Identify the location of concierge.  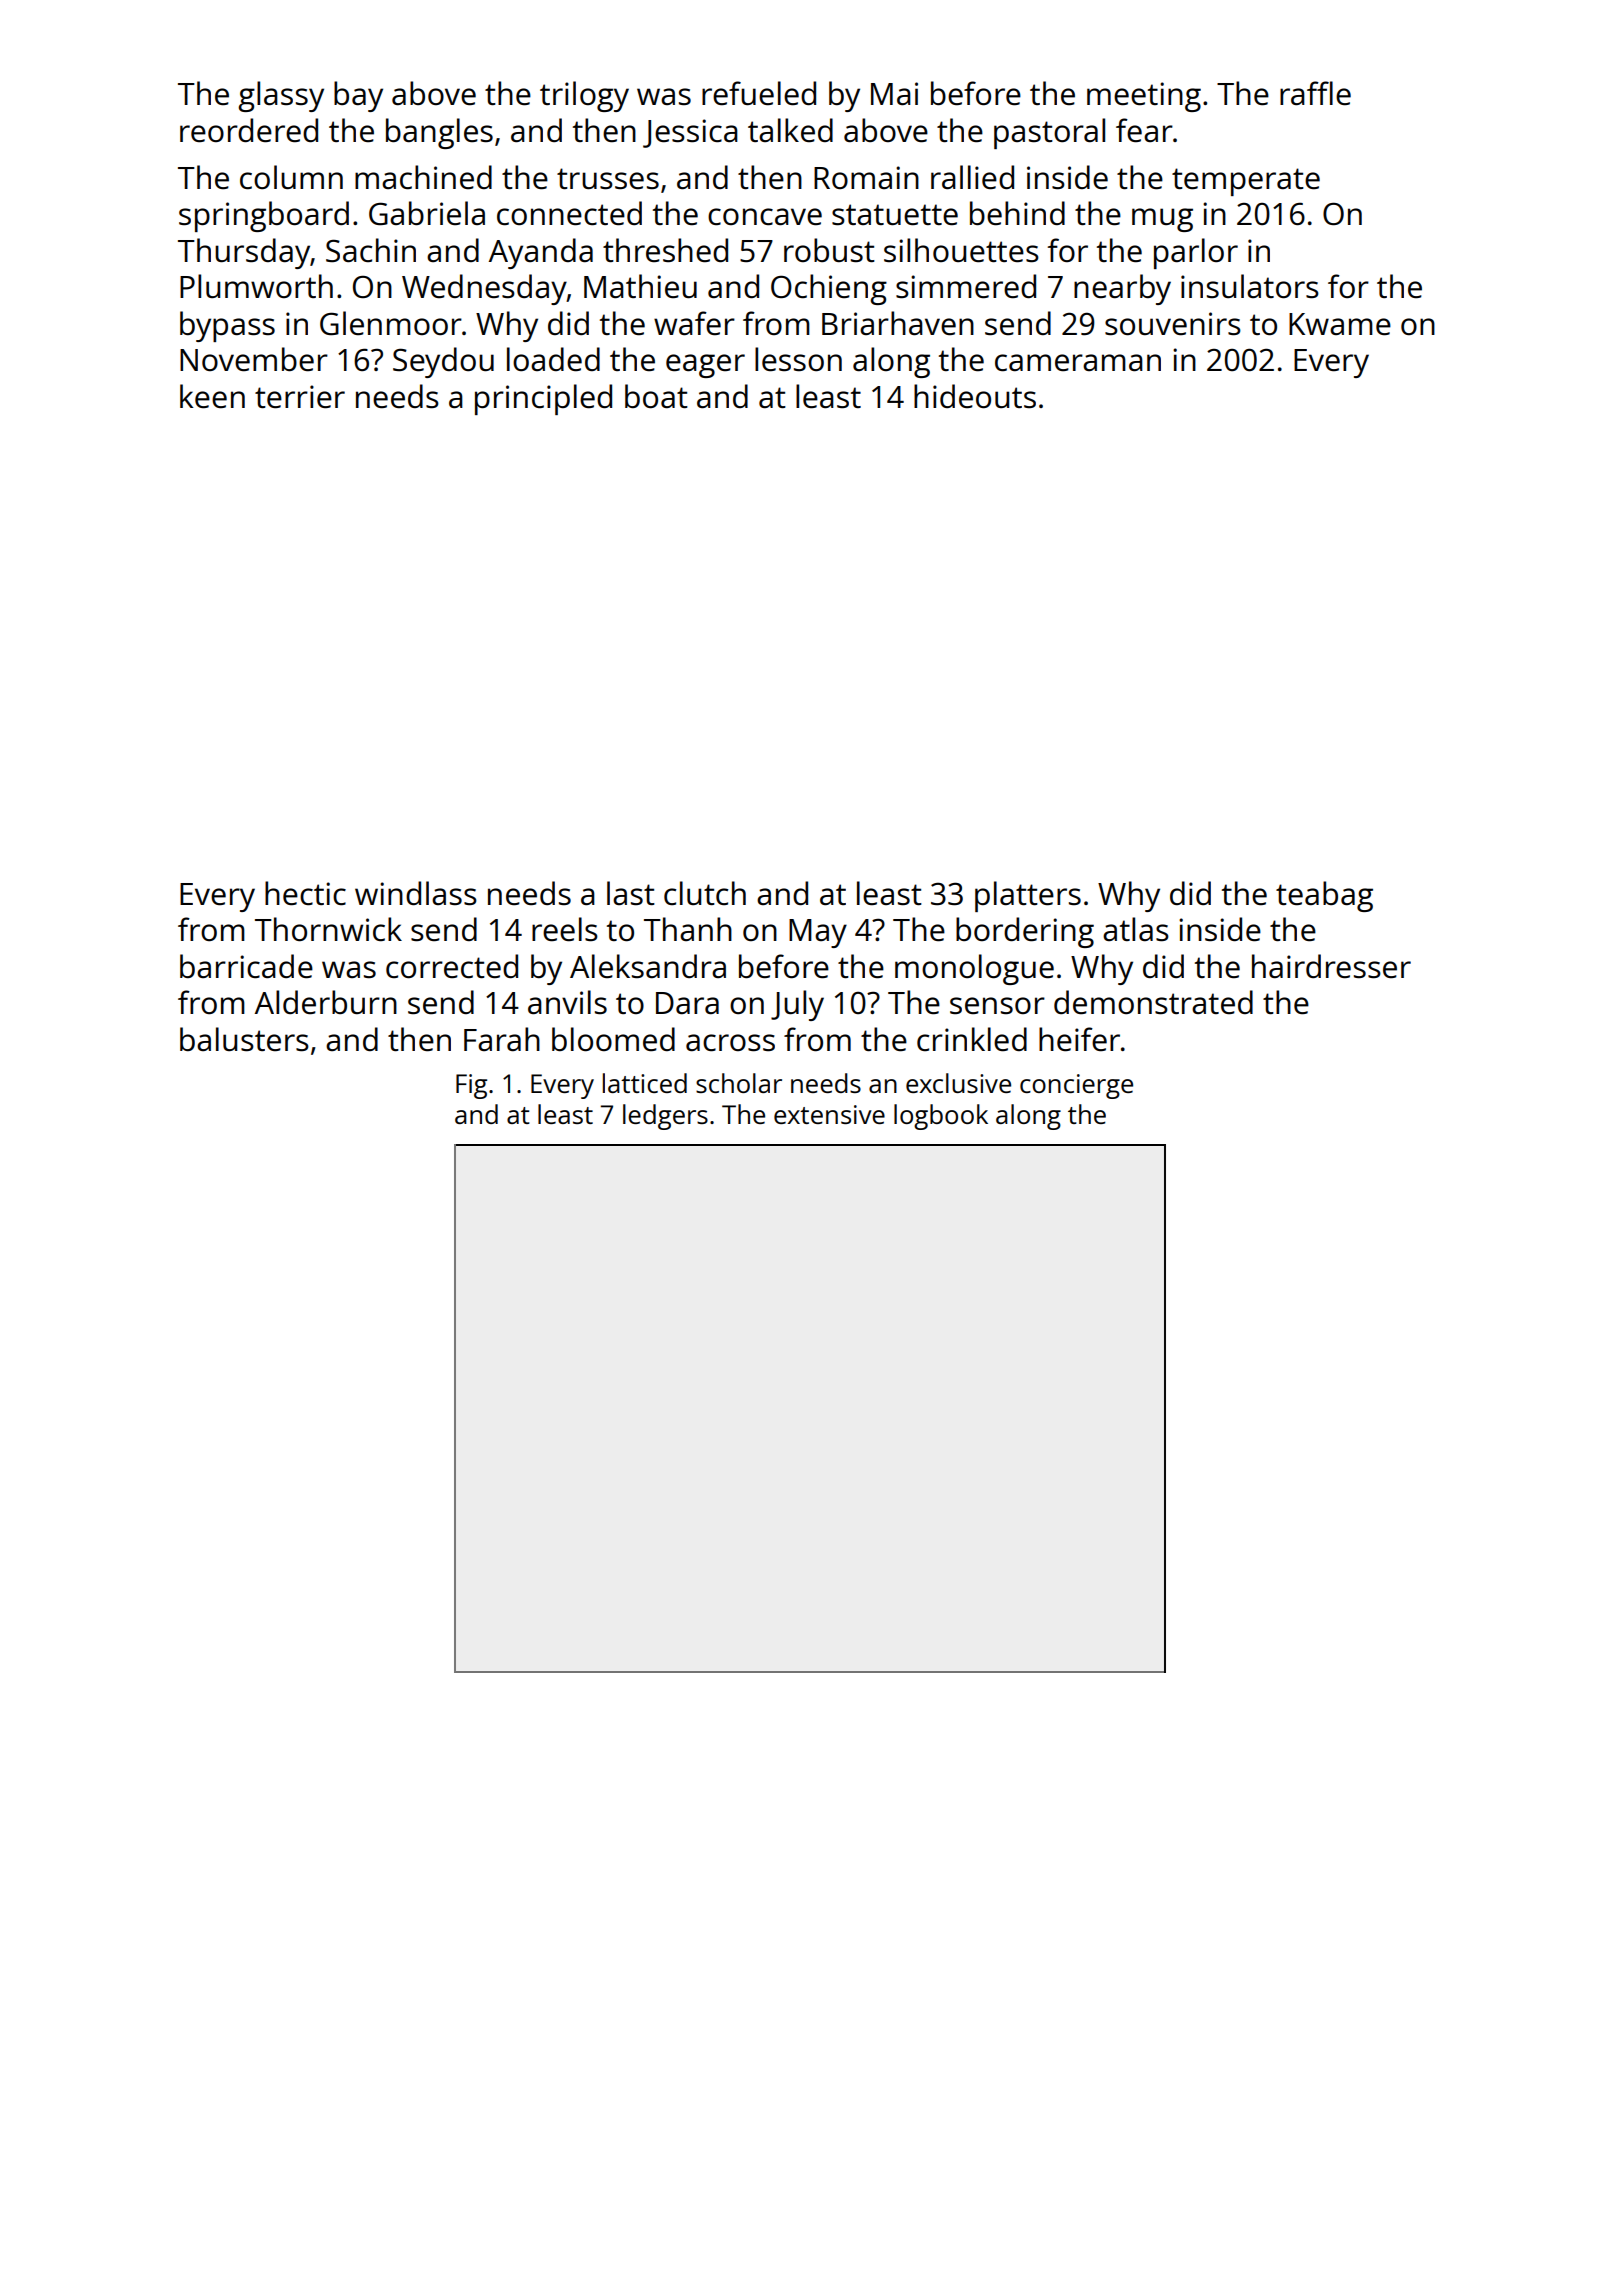
(1076, 1086).
